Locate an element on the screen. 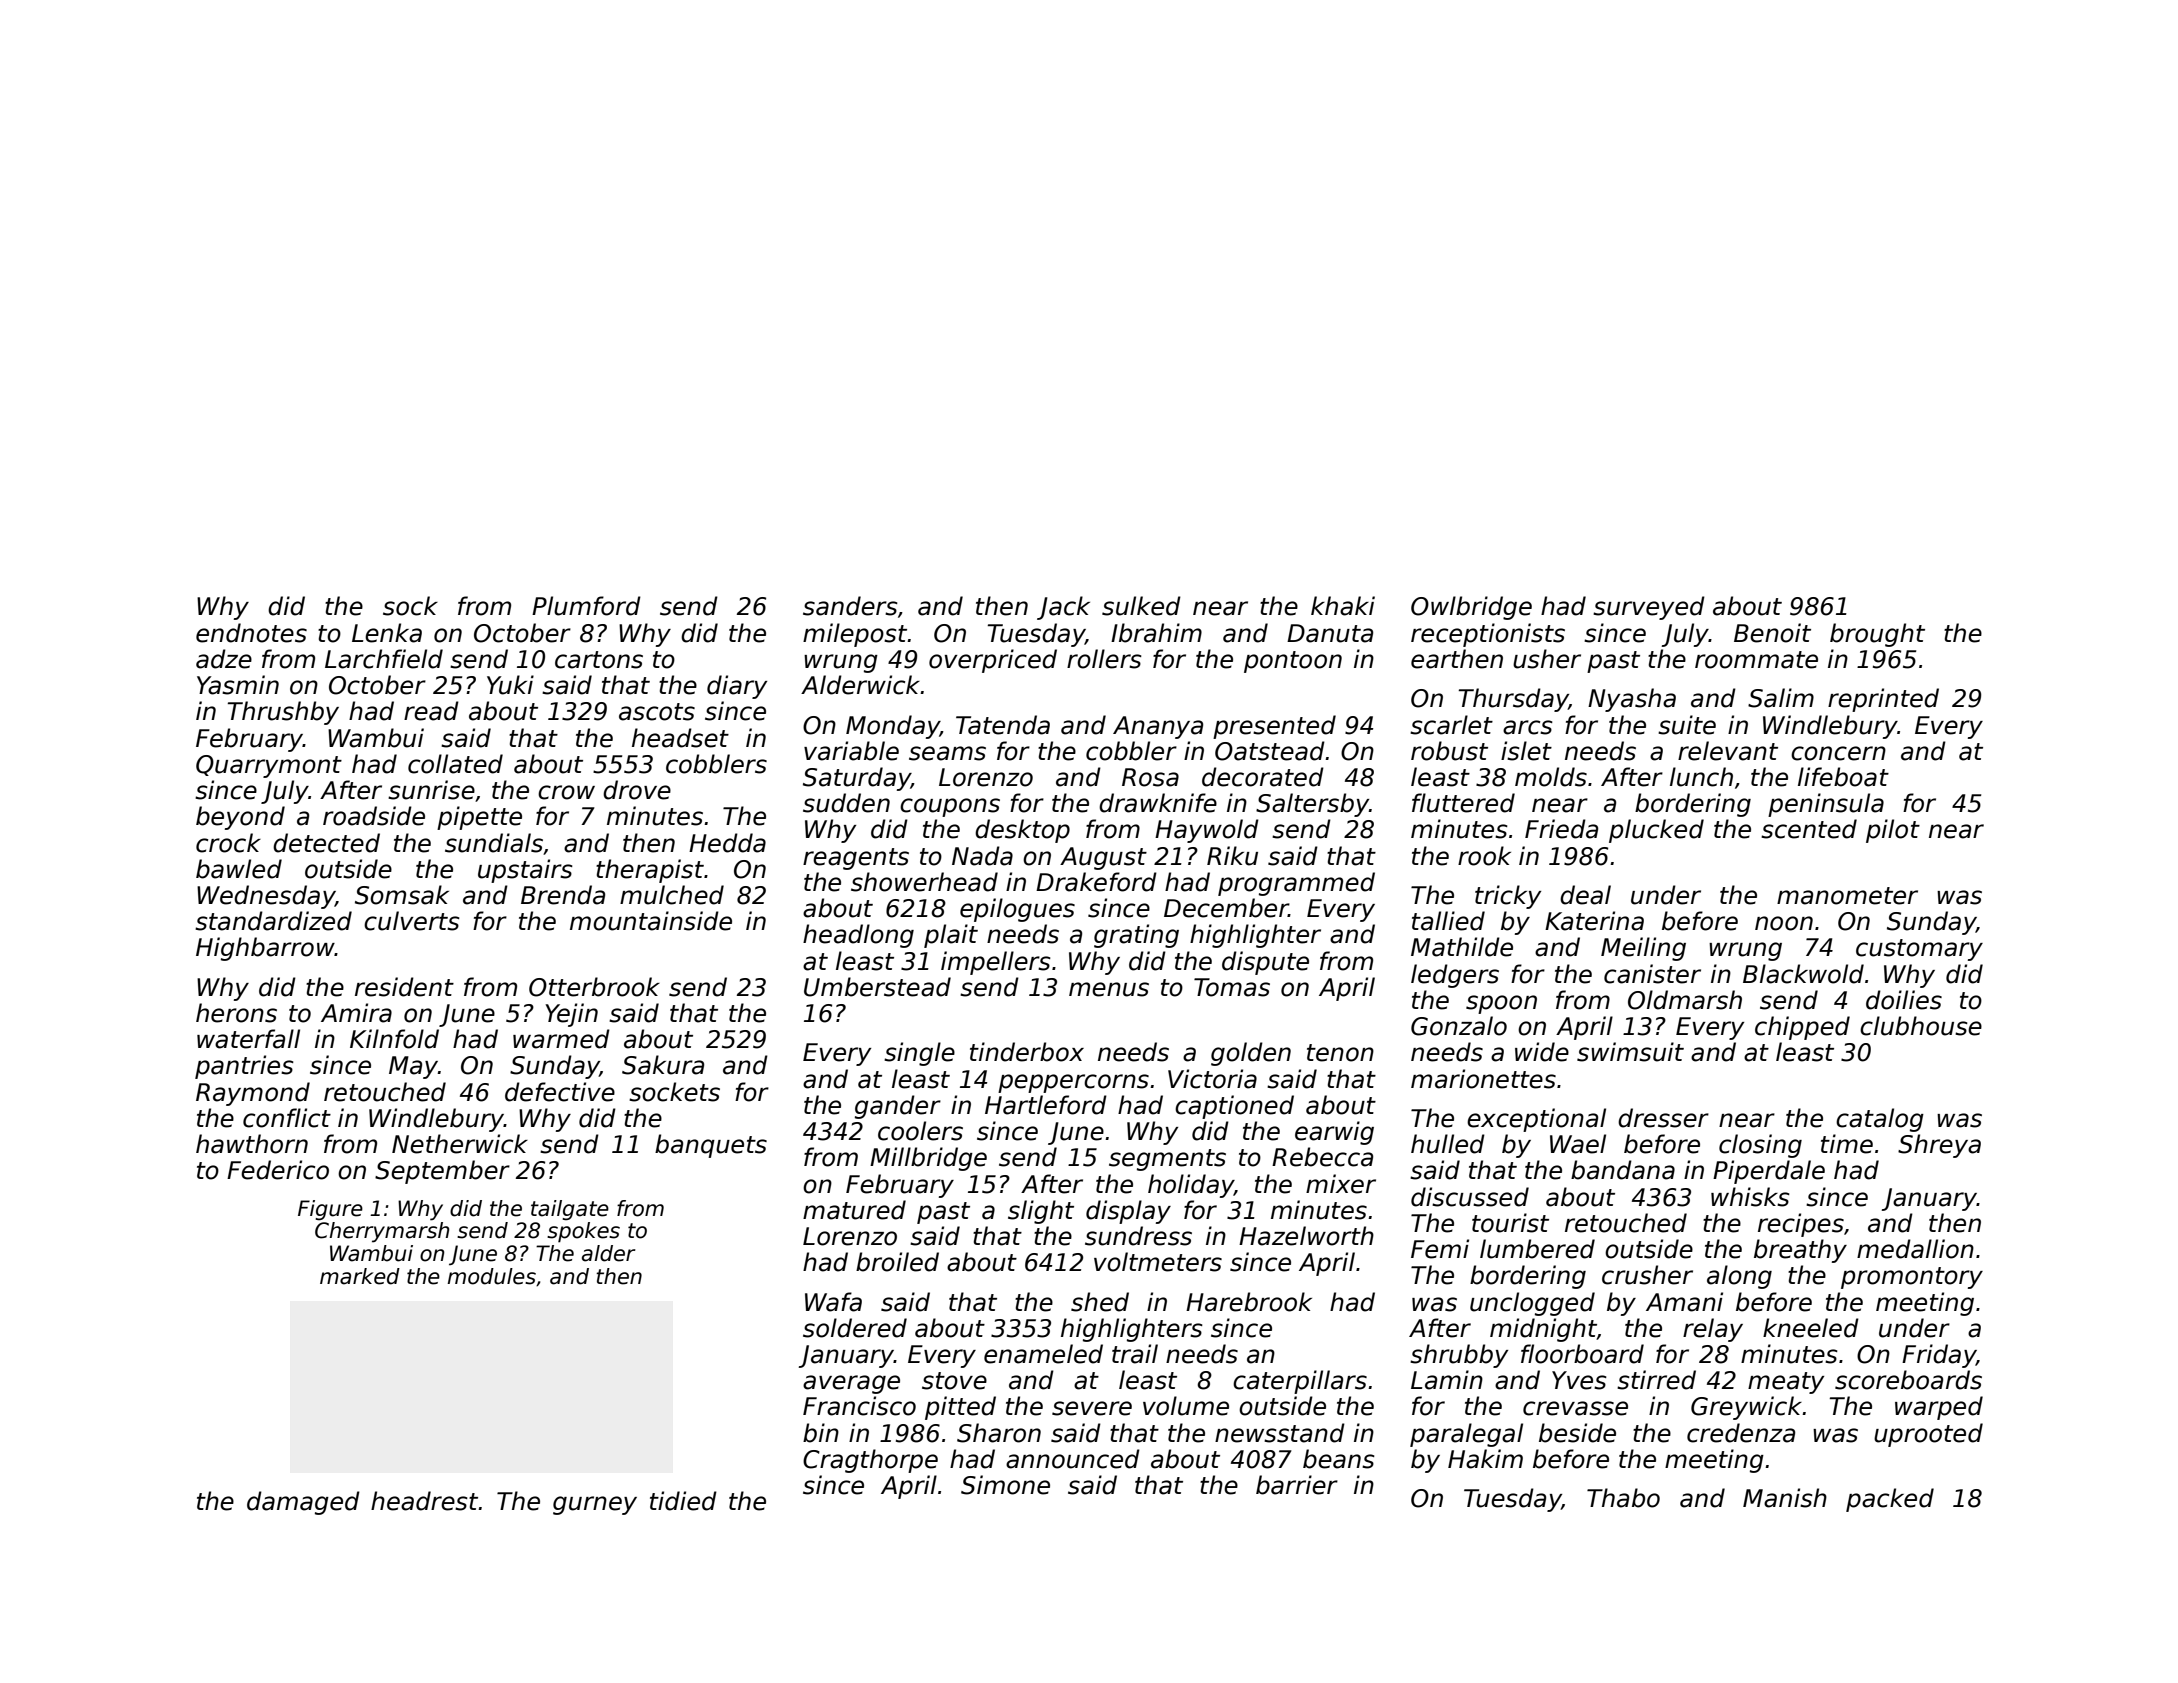  Frieda is located at coordinates (1561, 829).
